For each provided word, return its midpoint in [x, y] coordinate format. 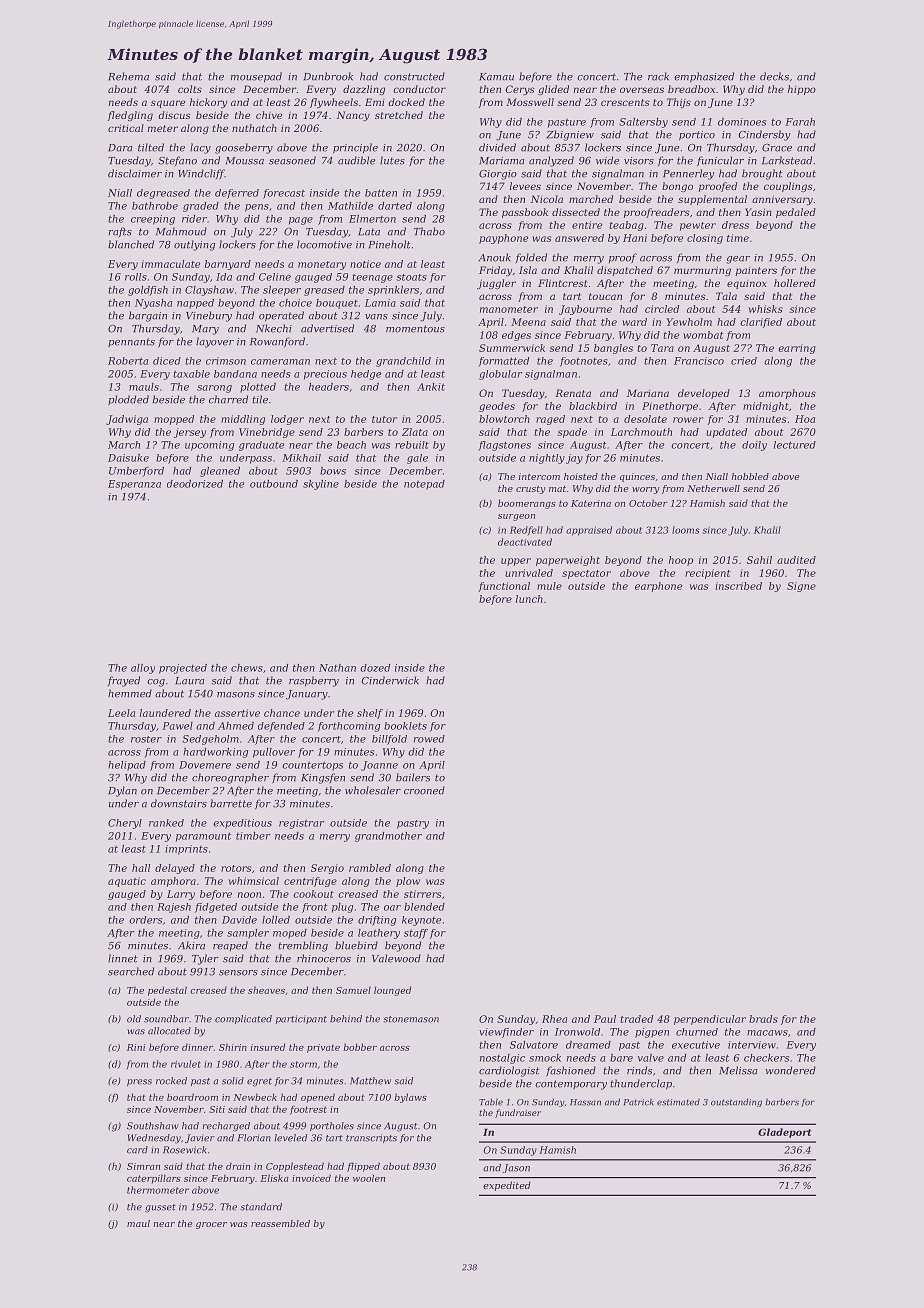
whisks [766, 309]
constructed [414, 76]
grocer [211, 1225]
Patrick [639, 1102]
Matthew [370, 1081]
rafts [120, 232]
